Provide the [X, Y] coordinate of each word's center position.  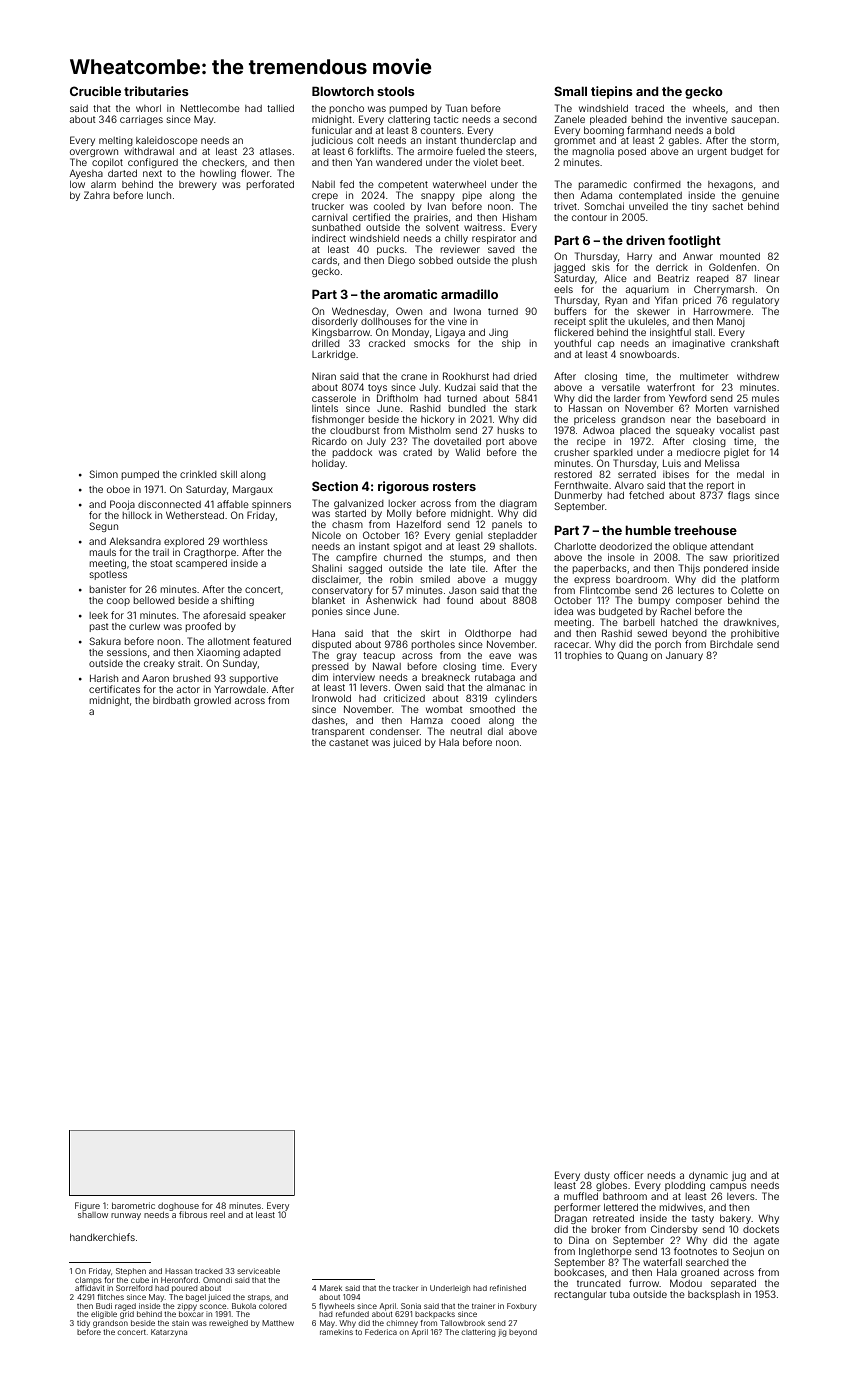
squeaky [695, 431]
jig [502, 1333]
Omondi [217, 1280]
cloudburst [355, 430]
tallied [280, 108]
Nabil [323, 184]
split [598, 322]
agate [766, 1241]
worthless [245, 541]
